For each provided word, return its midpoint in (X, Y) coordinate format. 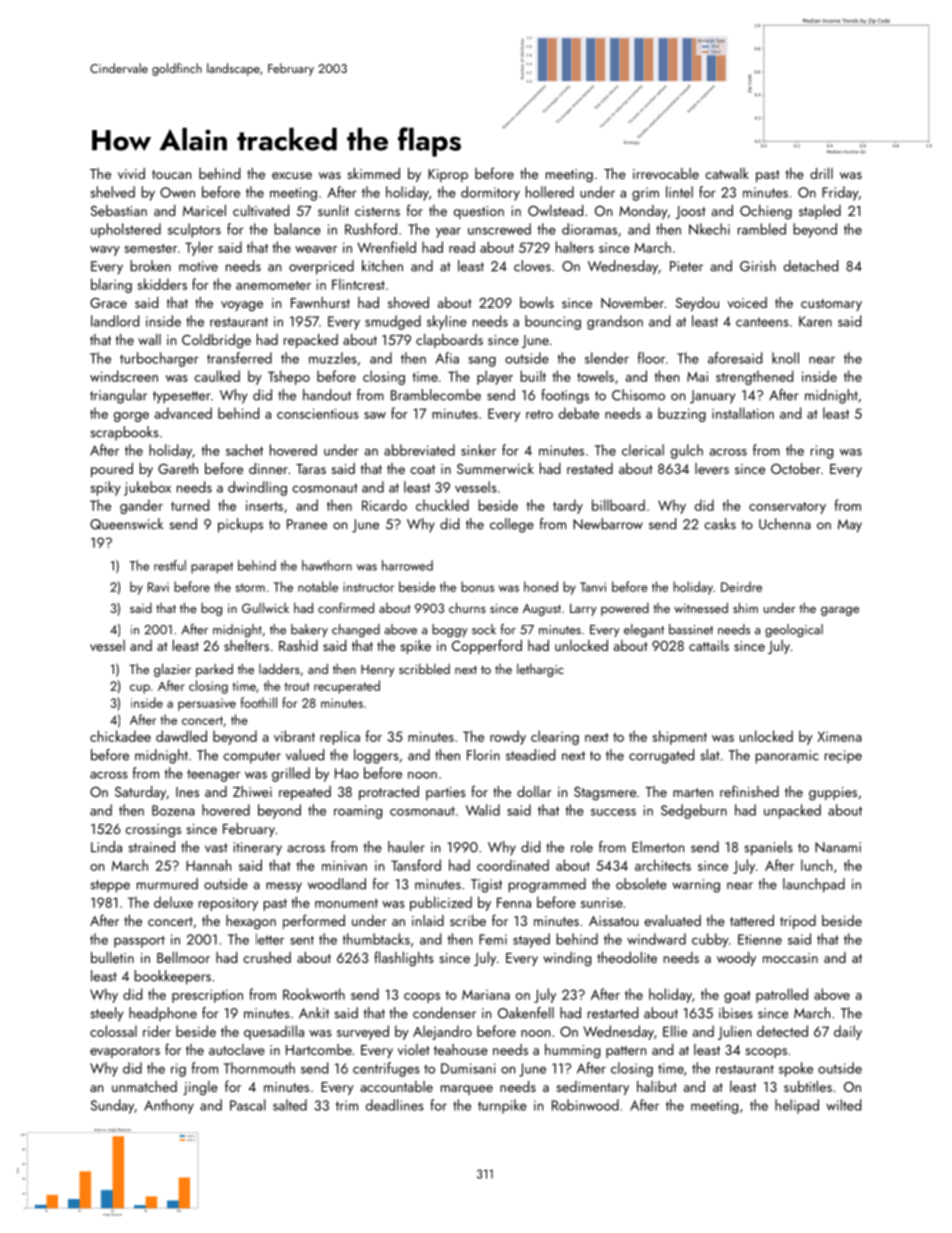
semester (150, 248)
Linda (106, 847)
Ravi (158, 587)
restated (590, 468)
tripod (798, 922)
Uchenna (785, 524)
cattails (709, 645)
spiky (106, 488)
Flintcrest (358, 284)
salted (290, 1105)
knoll (785, 358)
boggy (450, 631)
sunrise (602, 903)
